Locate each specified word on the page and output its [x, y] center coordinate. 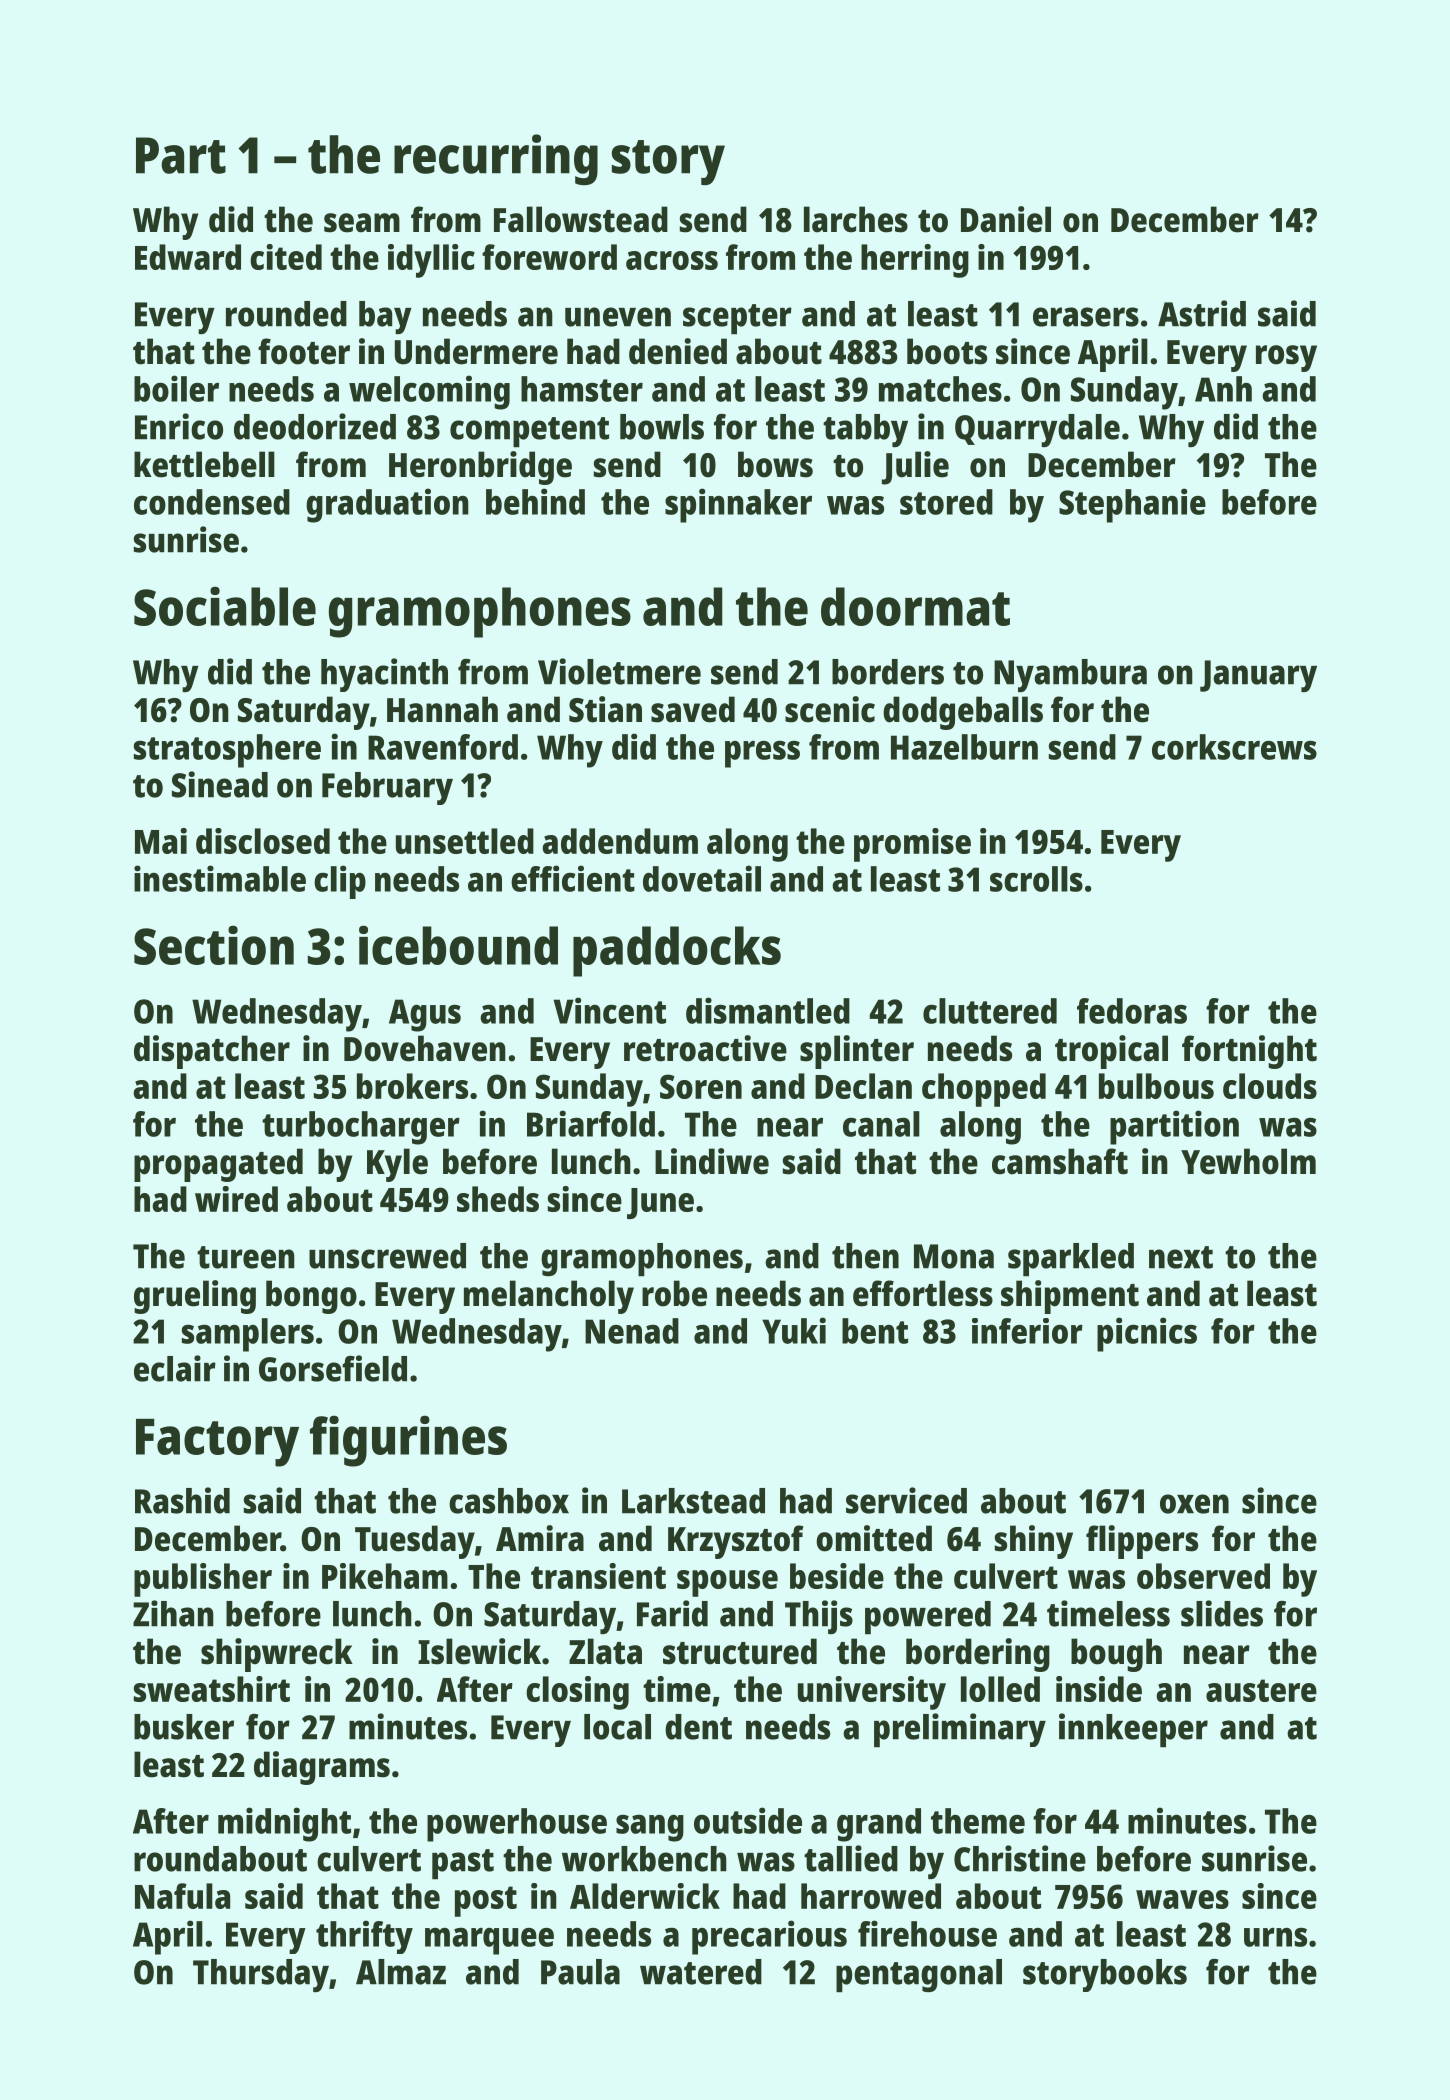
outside [748, 1820]
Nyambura [1070, 675]
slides [1222, 1613]
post [486, 1901]
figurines [408, 1441]
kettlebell [204, 464]
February [387, 788]
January [1258, 676]
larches [856, 219]
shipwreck [277, 1655]
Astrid [1202, 313]
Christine [1020, 1858]
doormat [915, 606]
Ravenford [443, 747]
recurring [496, 159]
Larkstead [693, 1501]
